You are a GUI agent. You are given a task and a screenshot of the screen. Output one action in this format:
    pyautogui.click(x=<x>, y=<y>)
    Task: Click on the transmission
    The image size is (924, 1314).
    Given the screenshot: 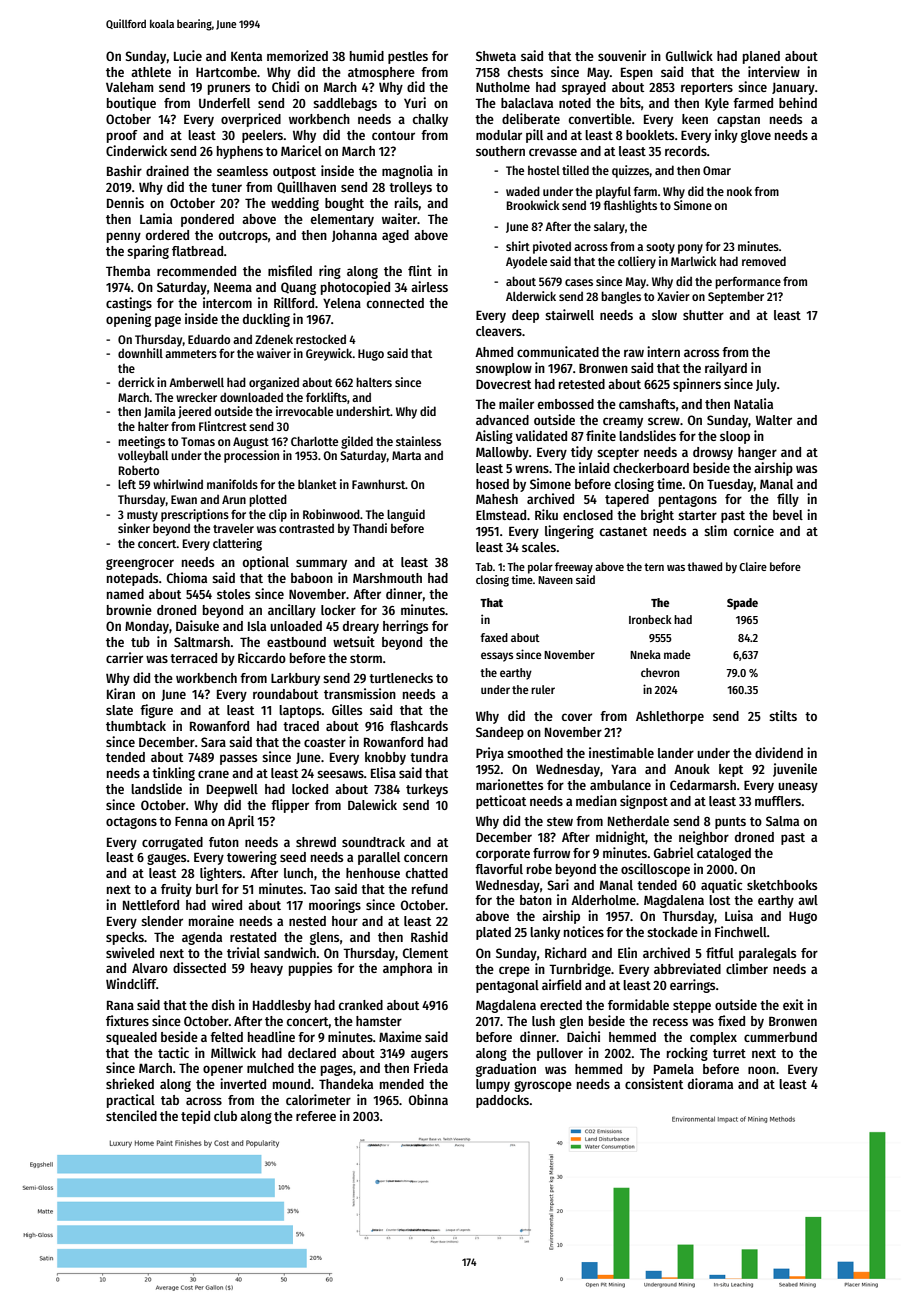 What is the action you would take?
    pyautogui.click(x=360, y=693)
